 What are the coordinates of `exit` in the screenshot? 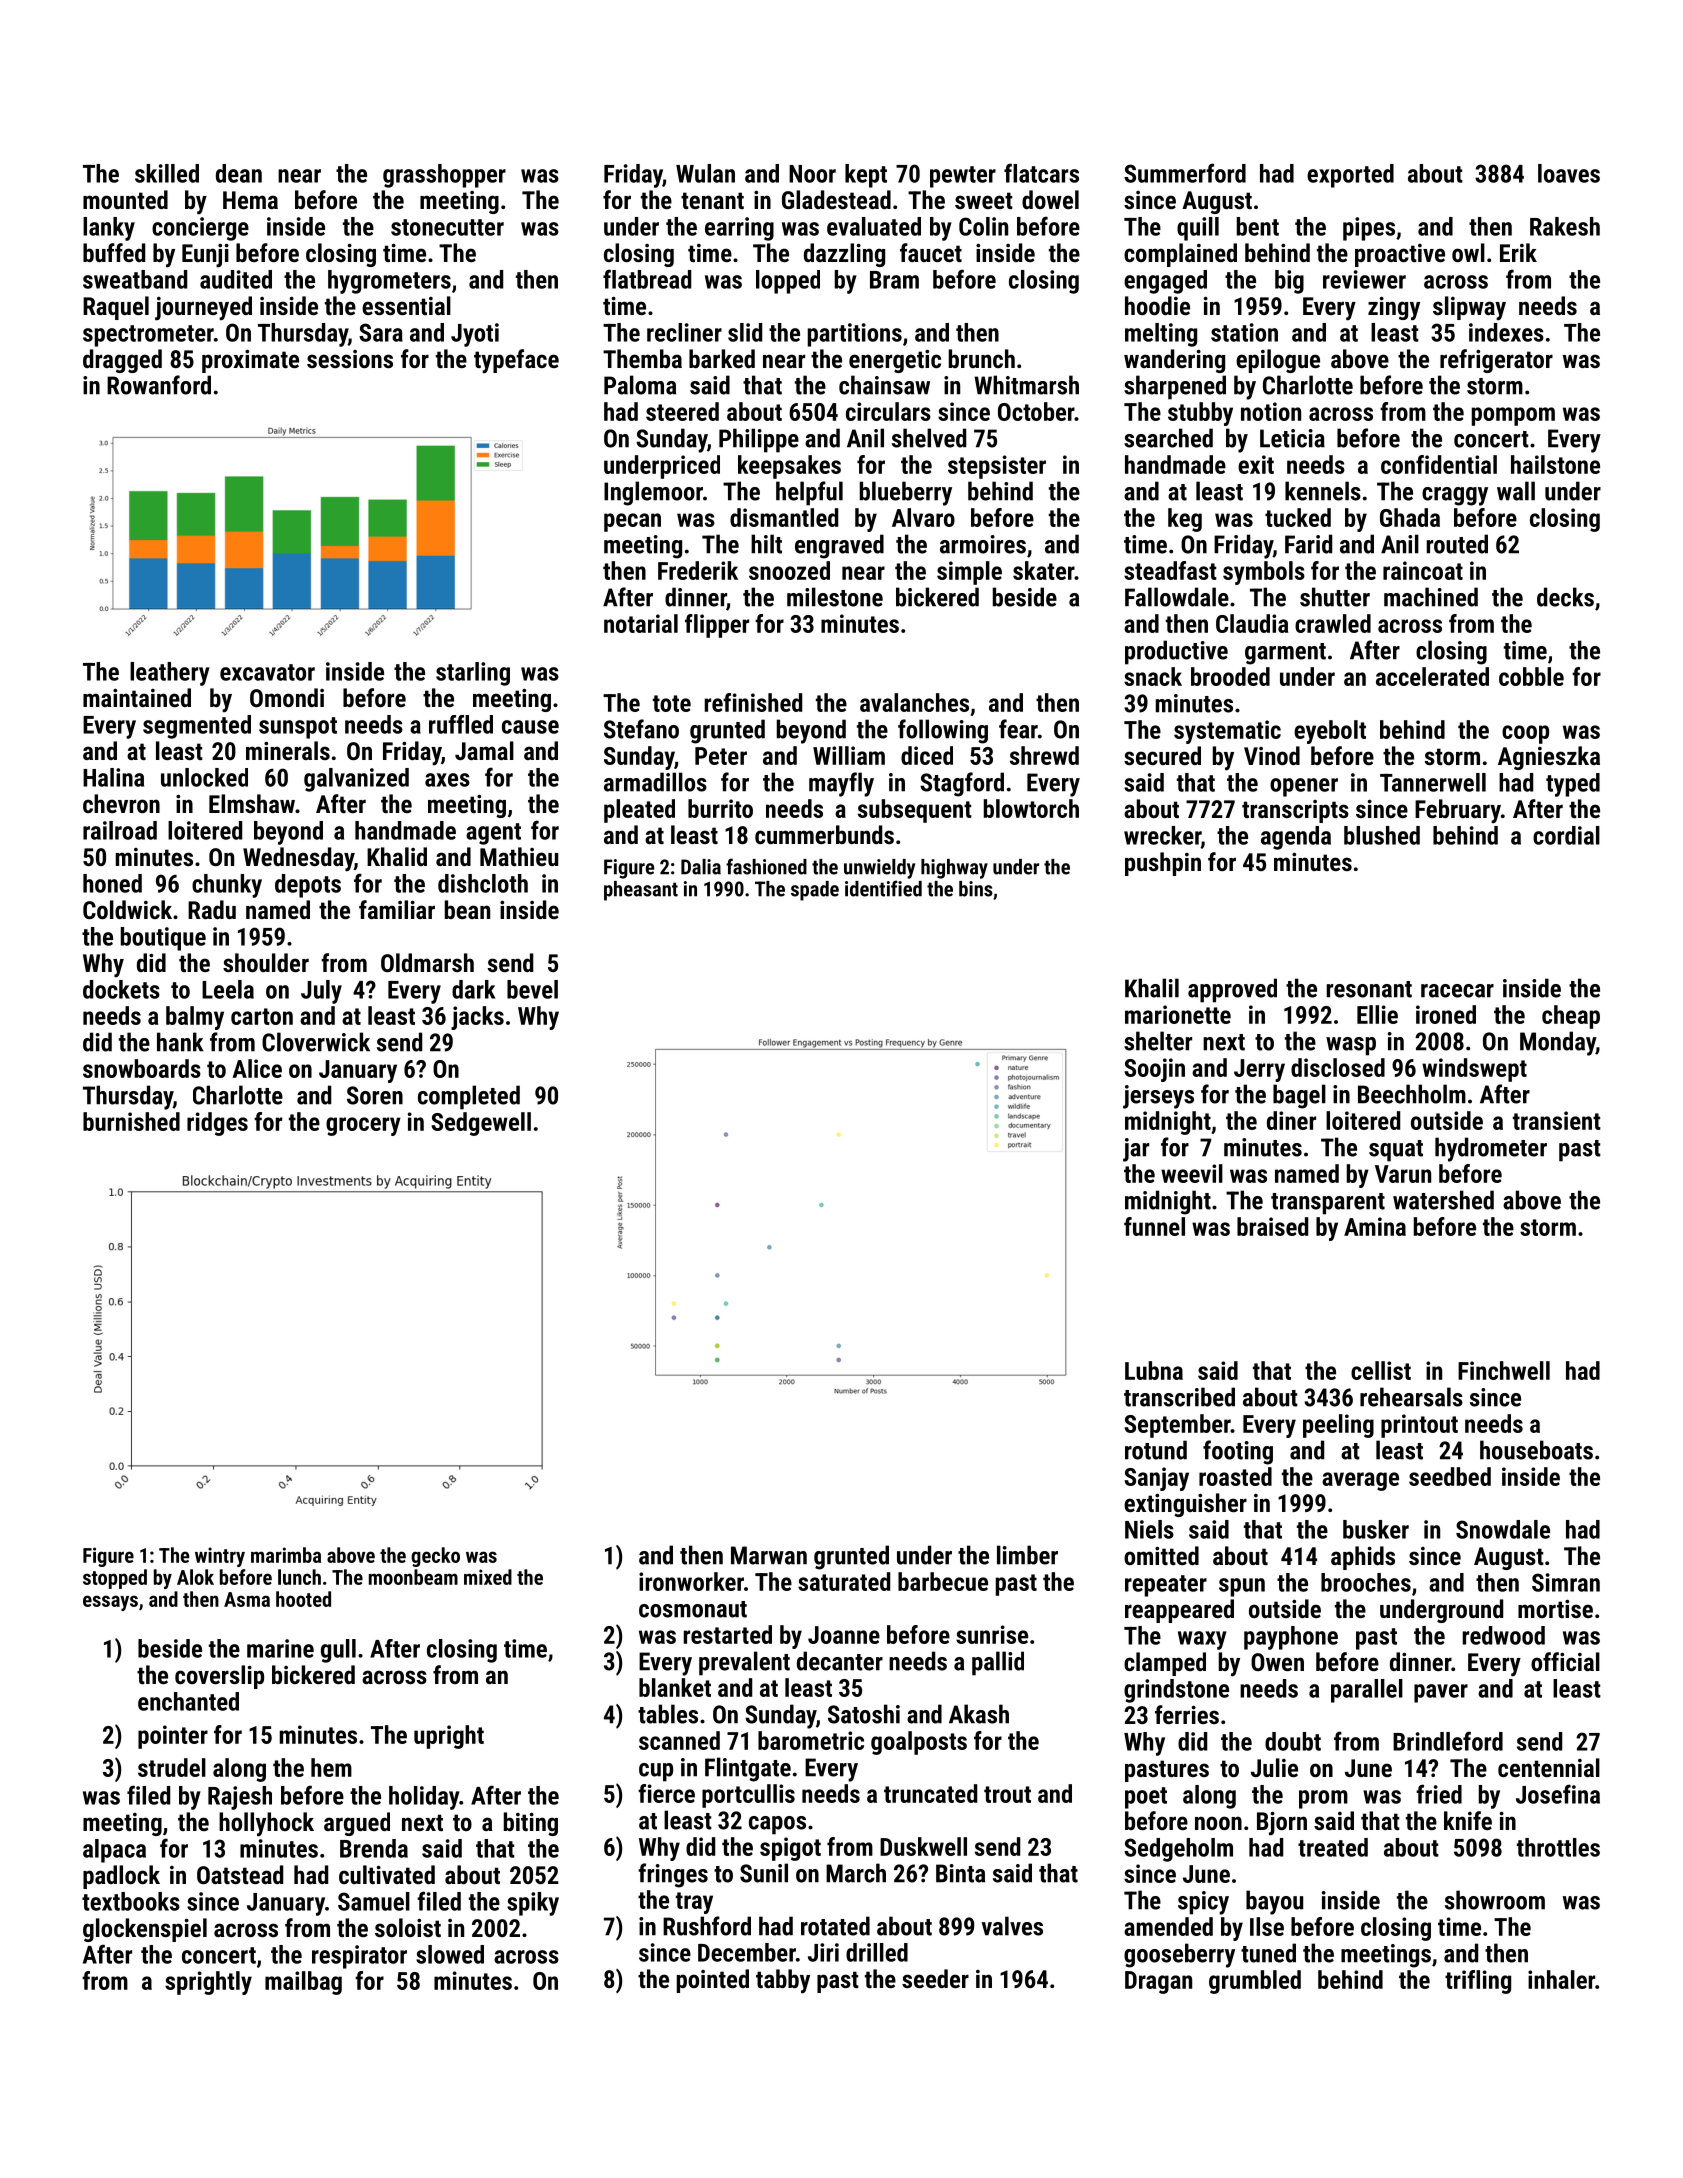 It's located at (1256, 464).
